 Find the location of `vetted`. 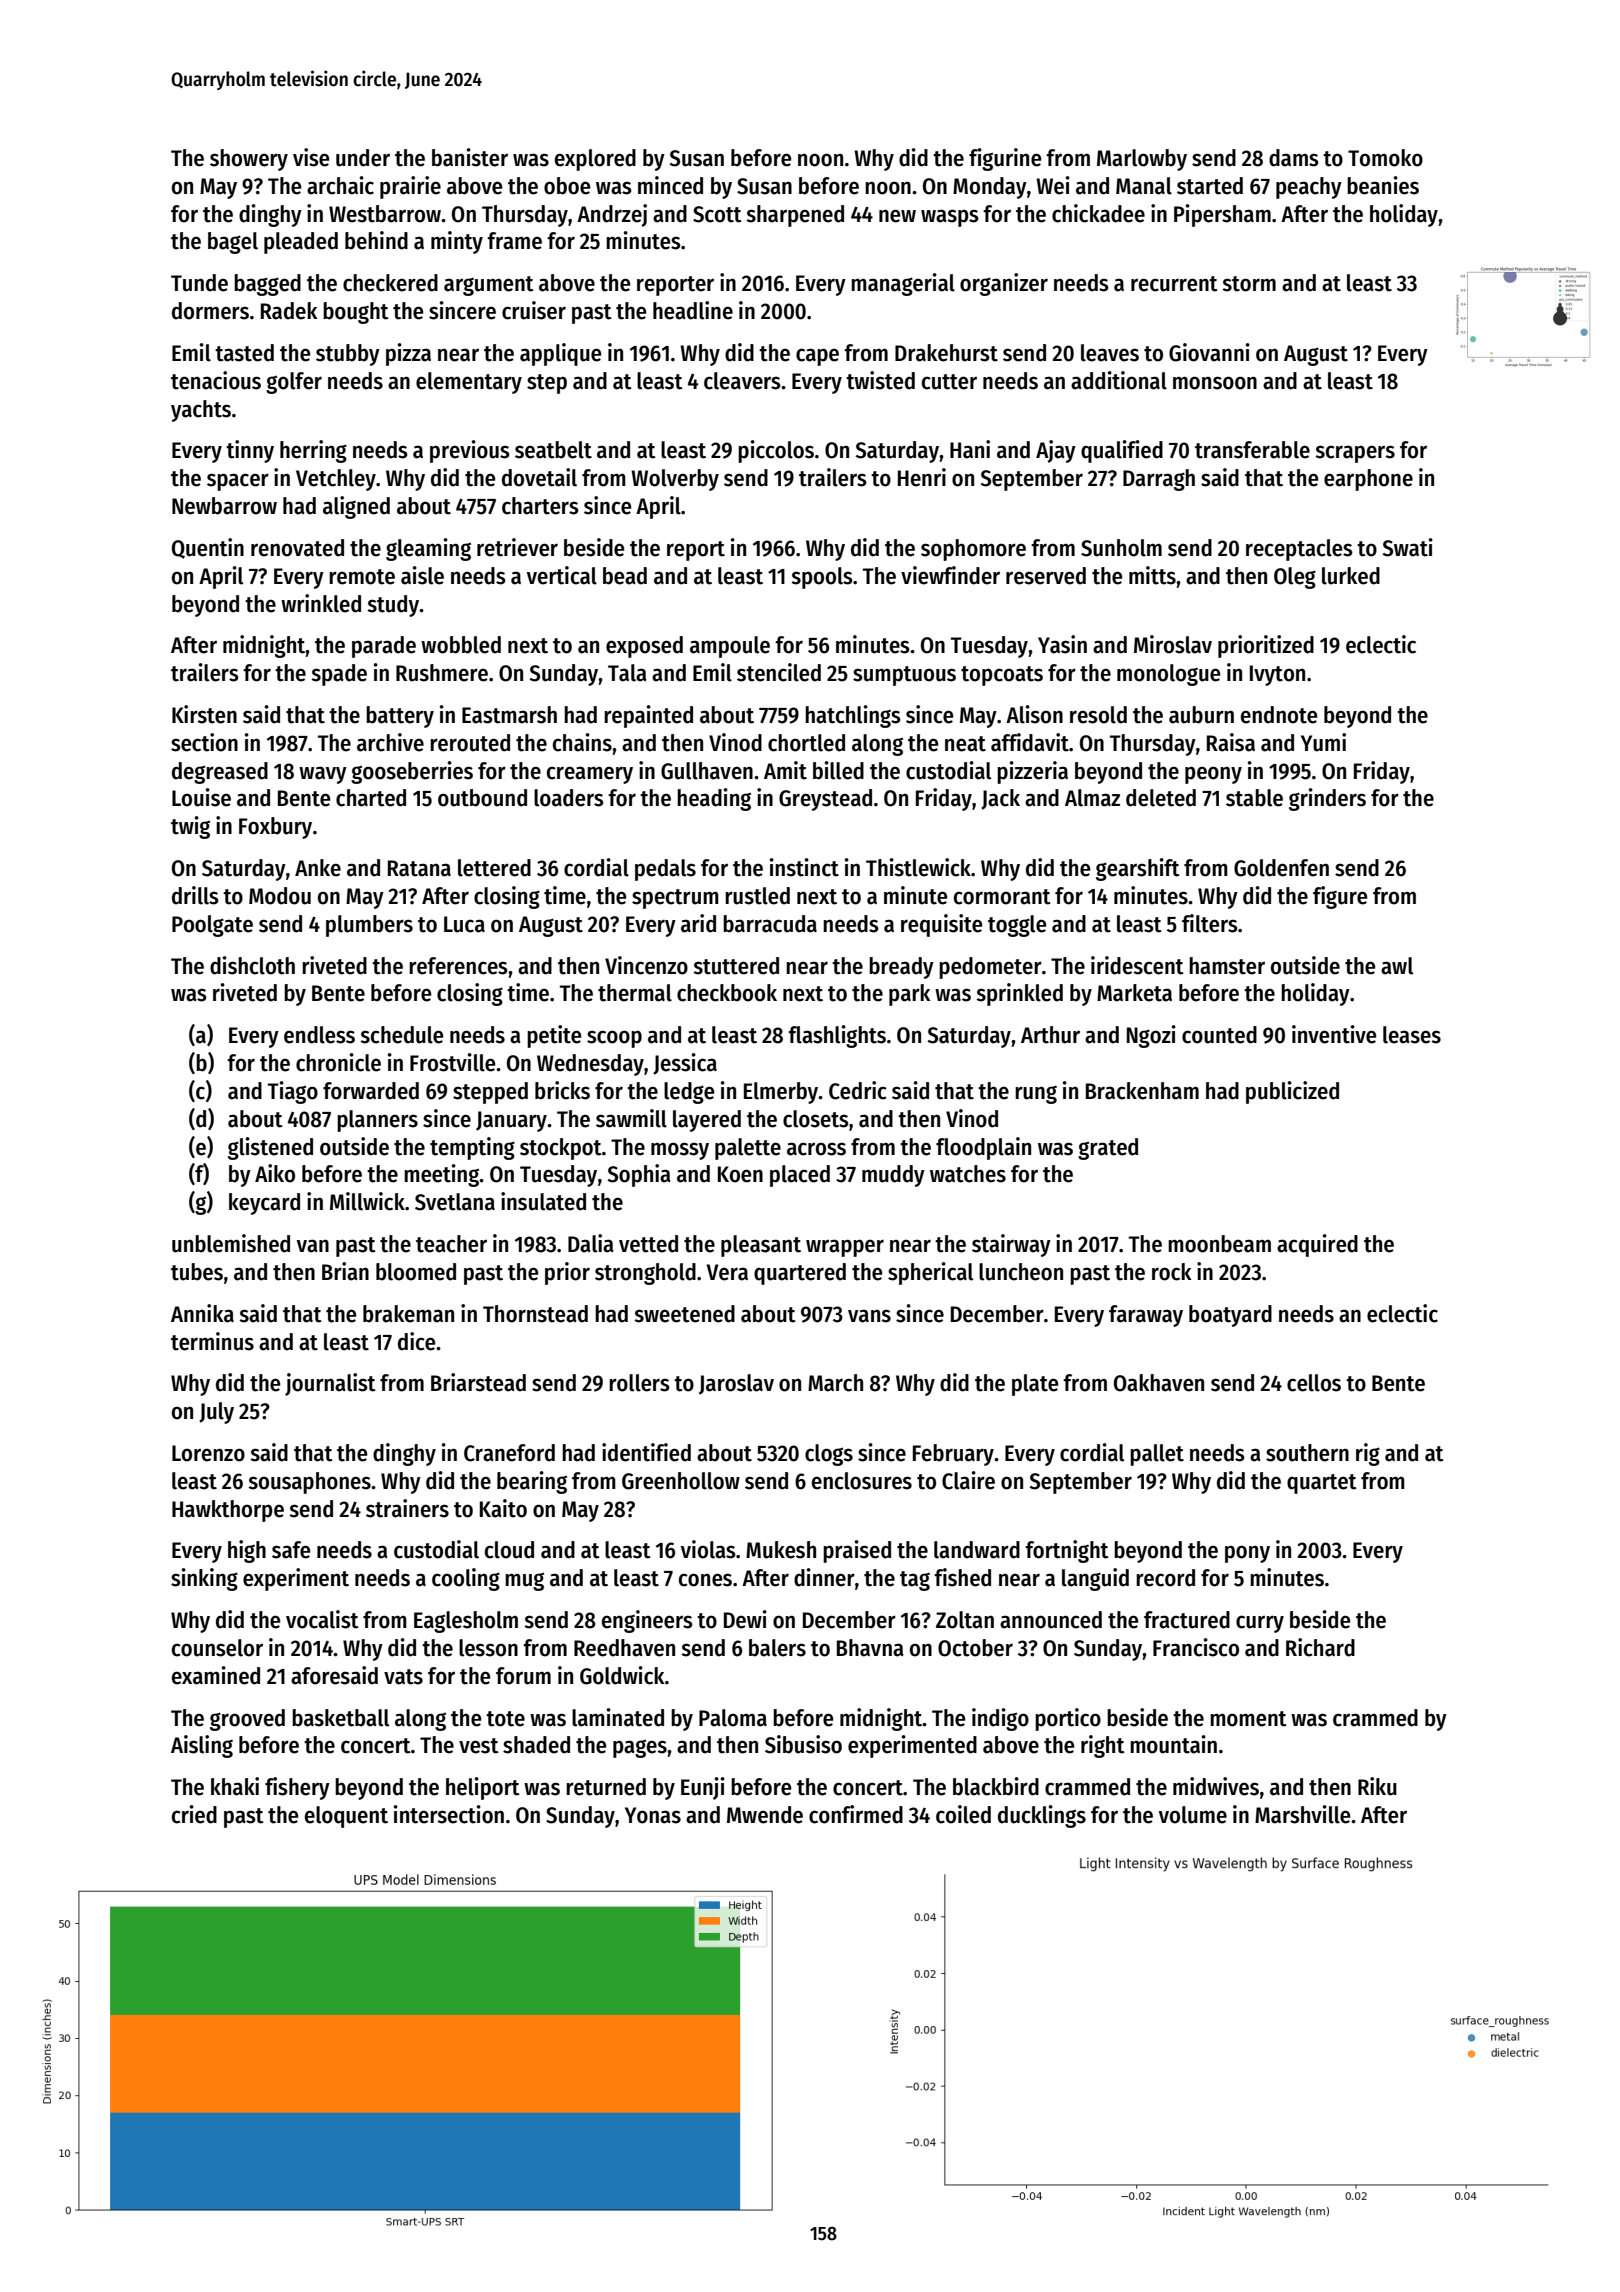

vetted is located at coordinates (648, 1244).
